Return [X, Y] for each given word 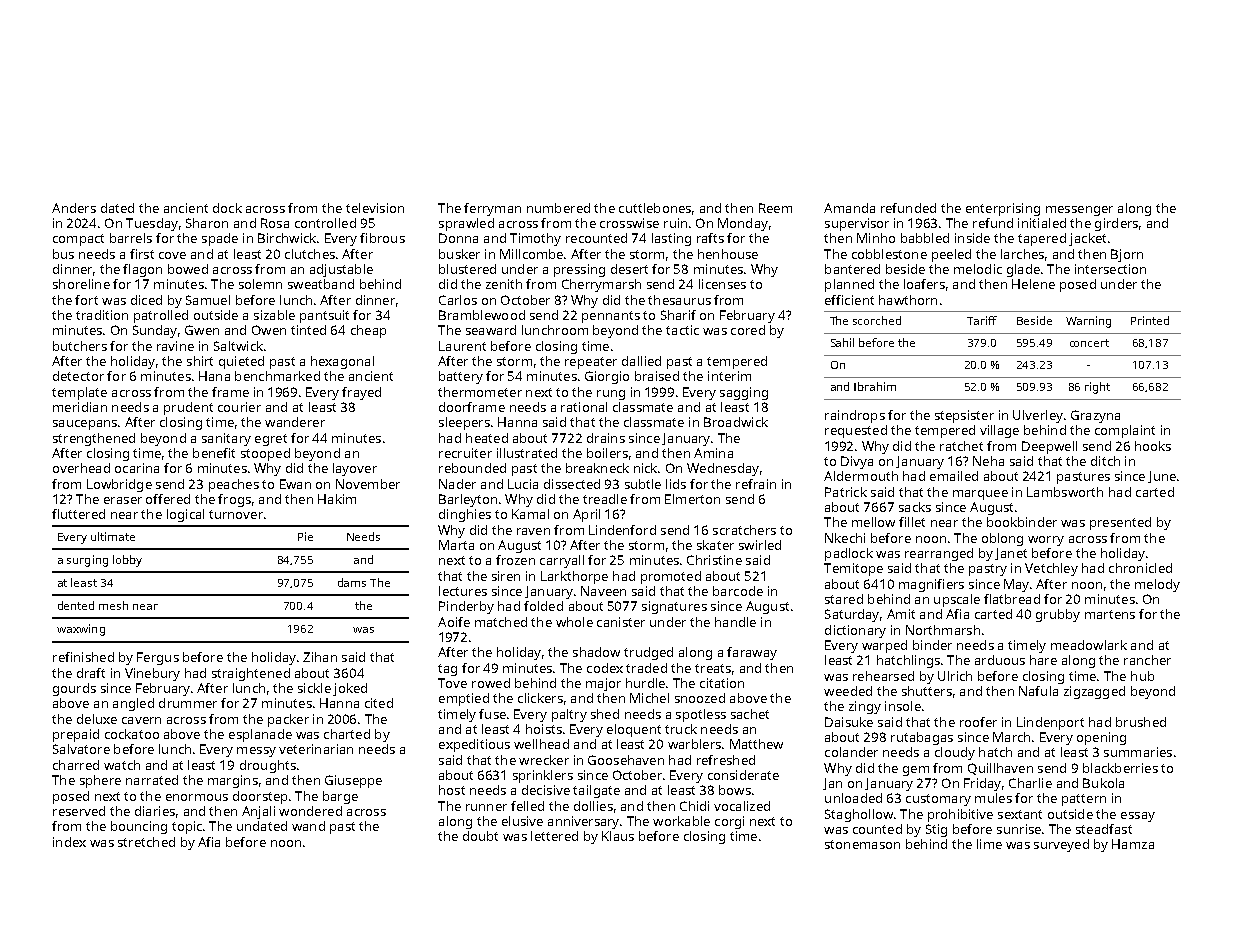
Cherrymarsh [601, 285]
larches [1022, 254]
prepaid [76, 735]
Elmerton [692, 499]
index [69, 842]
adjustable [341, 270]
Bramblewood [482, 315]
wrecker [544, 760]
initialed [1042, 223]
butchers [80, 346]
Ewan [295, 484]
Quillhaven [1000, 769]
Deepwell [1049, 447]
